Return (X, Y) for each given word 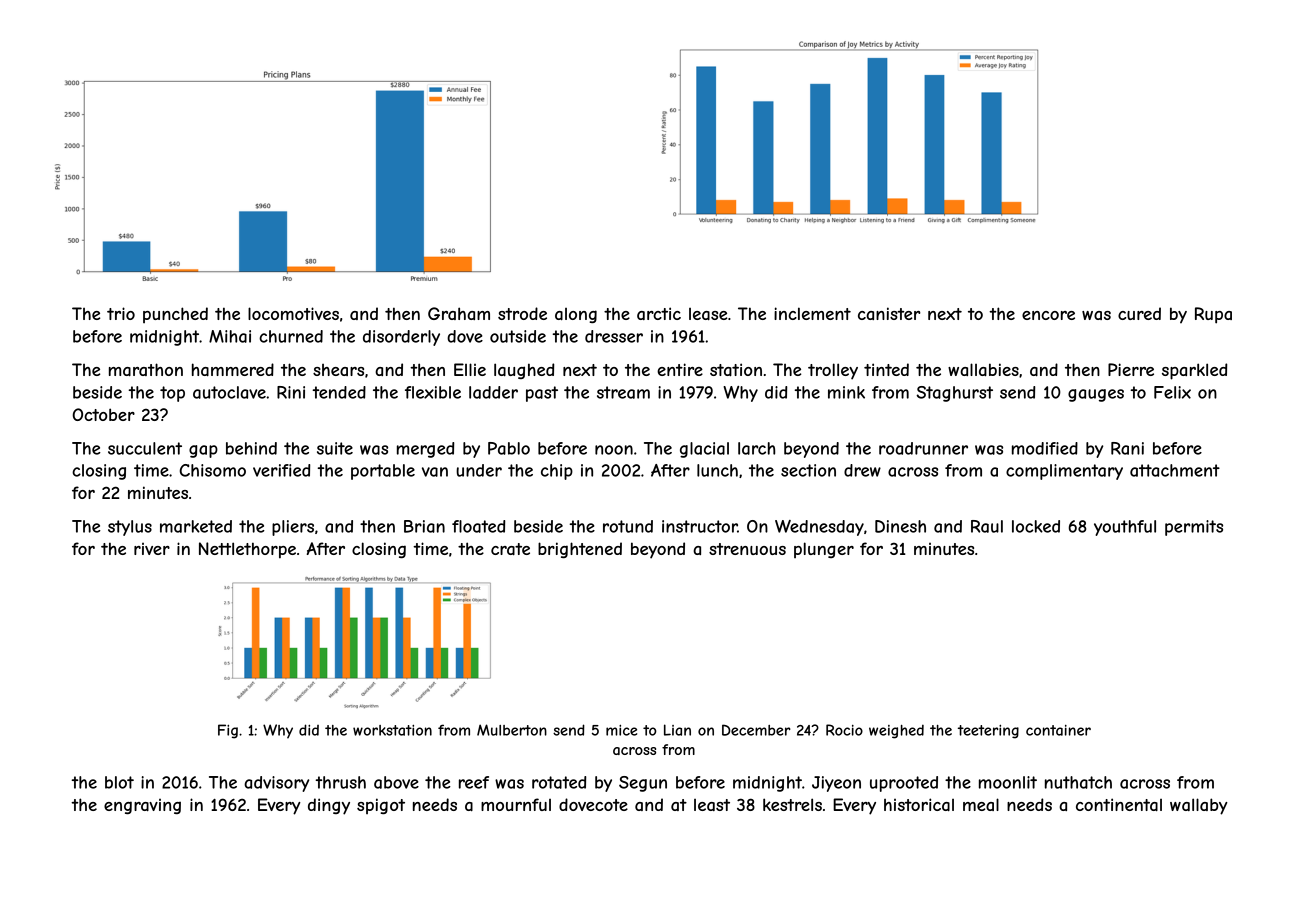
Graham (459, 313)
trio (121, 313)
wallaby (1199, 806)
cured (1139, 313)
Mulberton (512, 730)
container (1058, 730)
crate (510, 549)
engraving (142, 806)
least (712, 805)
